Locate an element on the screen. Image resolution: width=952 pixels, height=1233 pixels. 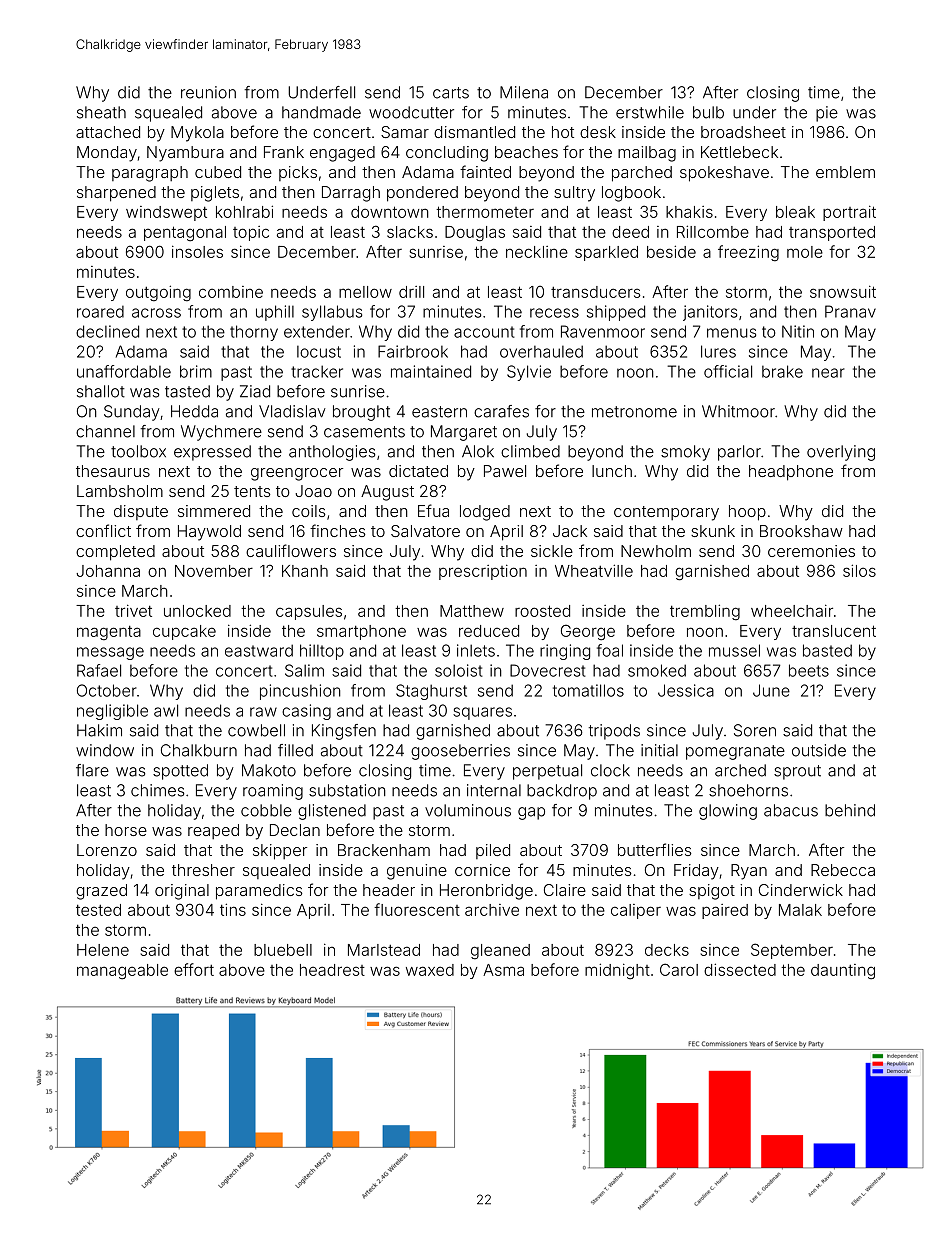
carts is located at coordinates (451, 93).
